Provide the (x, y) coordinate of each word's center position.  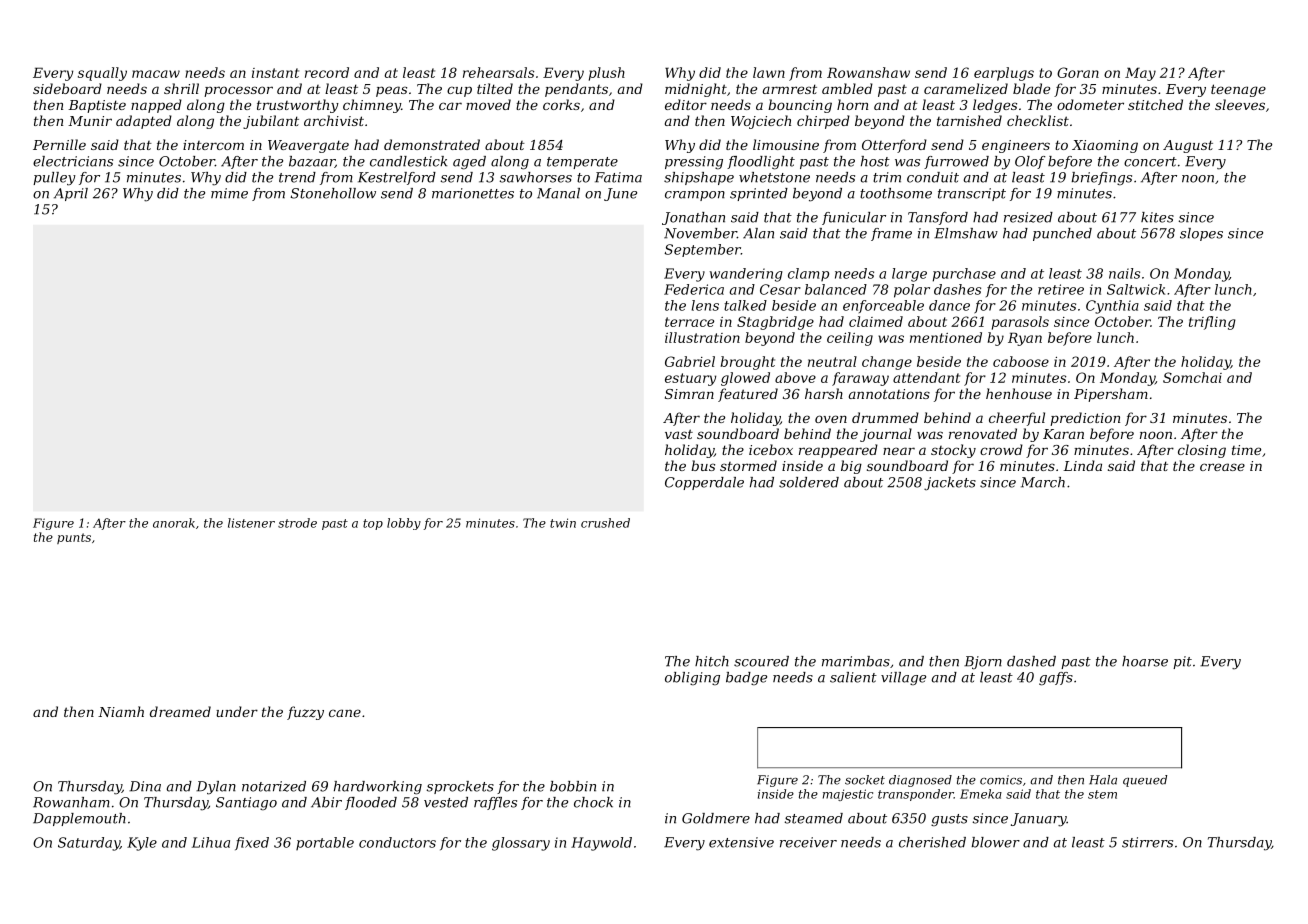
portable (325, 843)
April (71, 194)
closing (1202, 451)
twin (563, 523)
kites (1157, 217)
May (1140, 74)
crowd (1001, 449)
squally (102, 74)
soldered (809, 482)
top (373, 524)
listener (251, 523)
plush (607, 74)
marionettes (473, 193)
